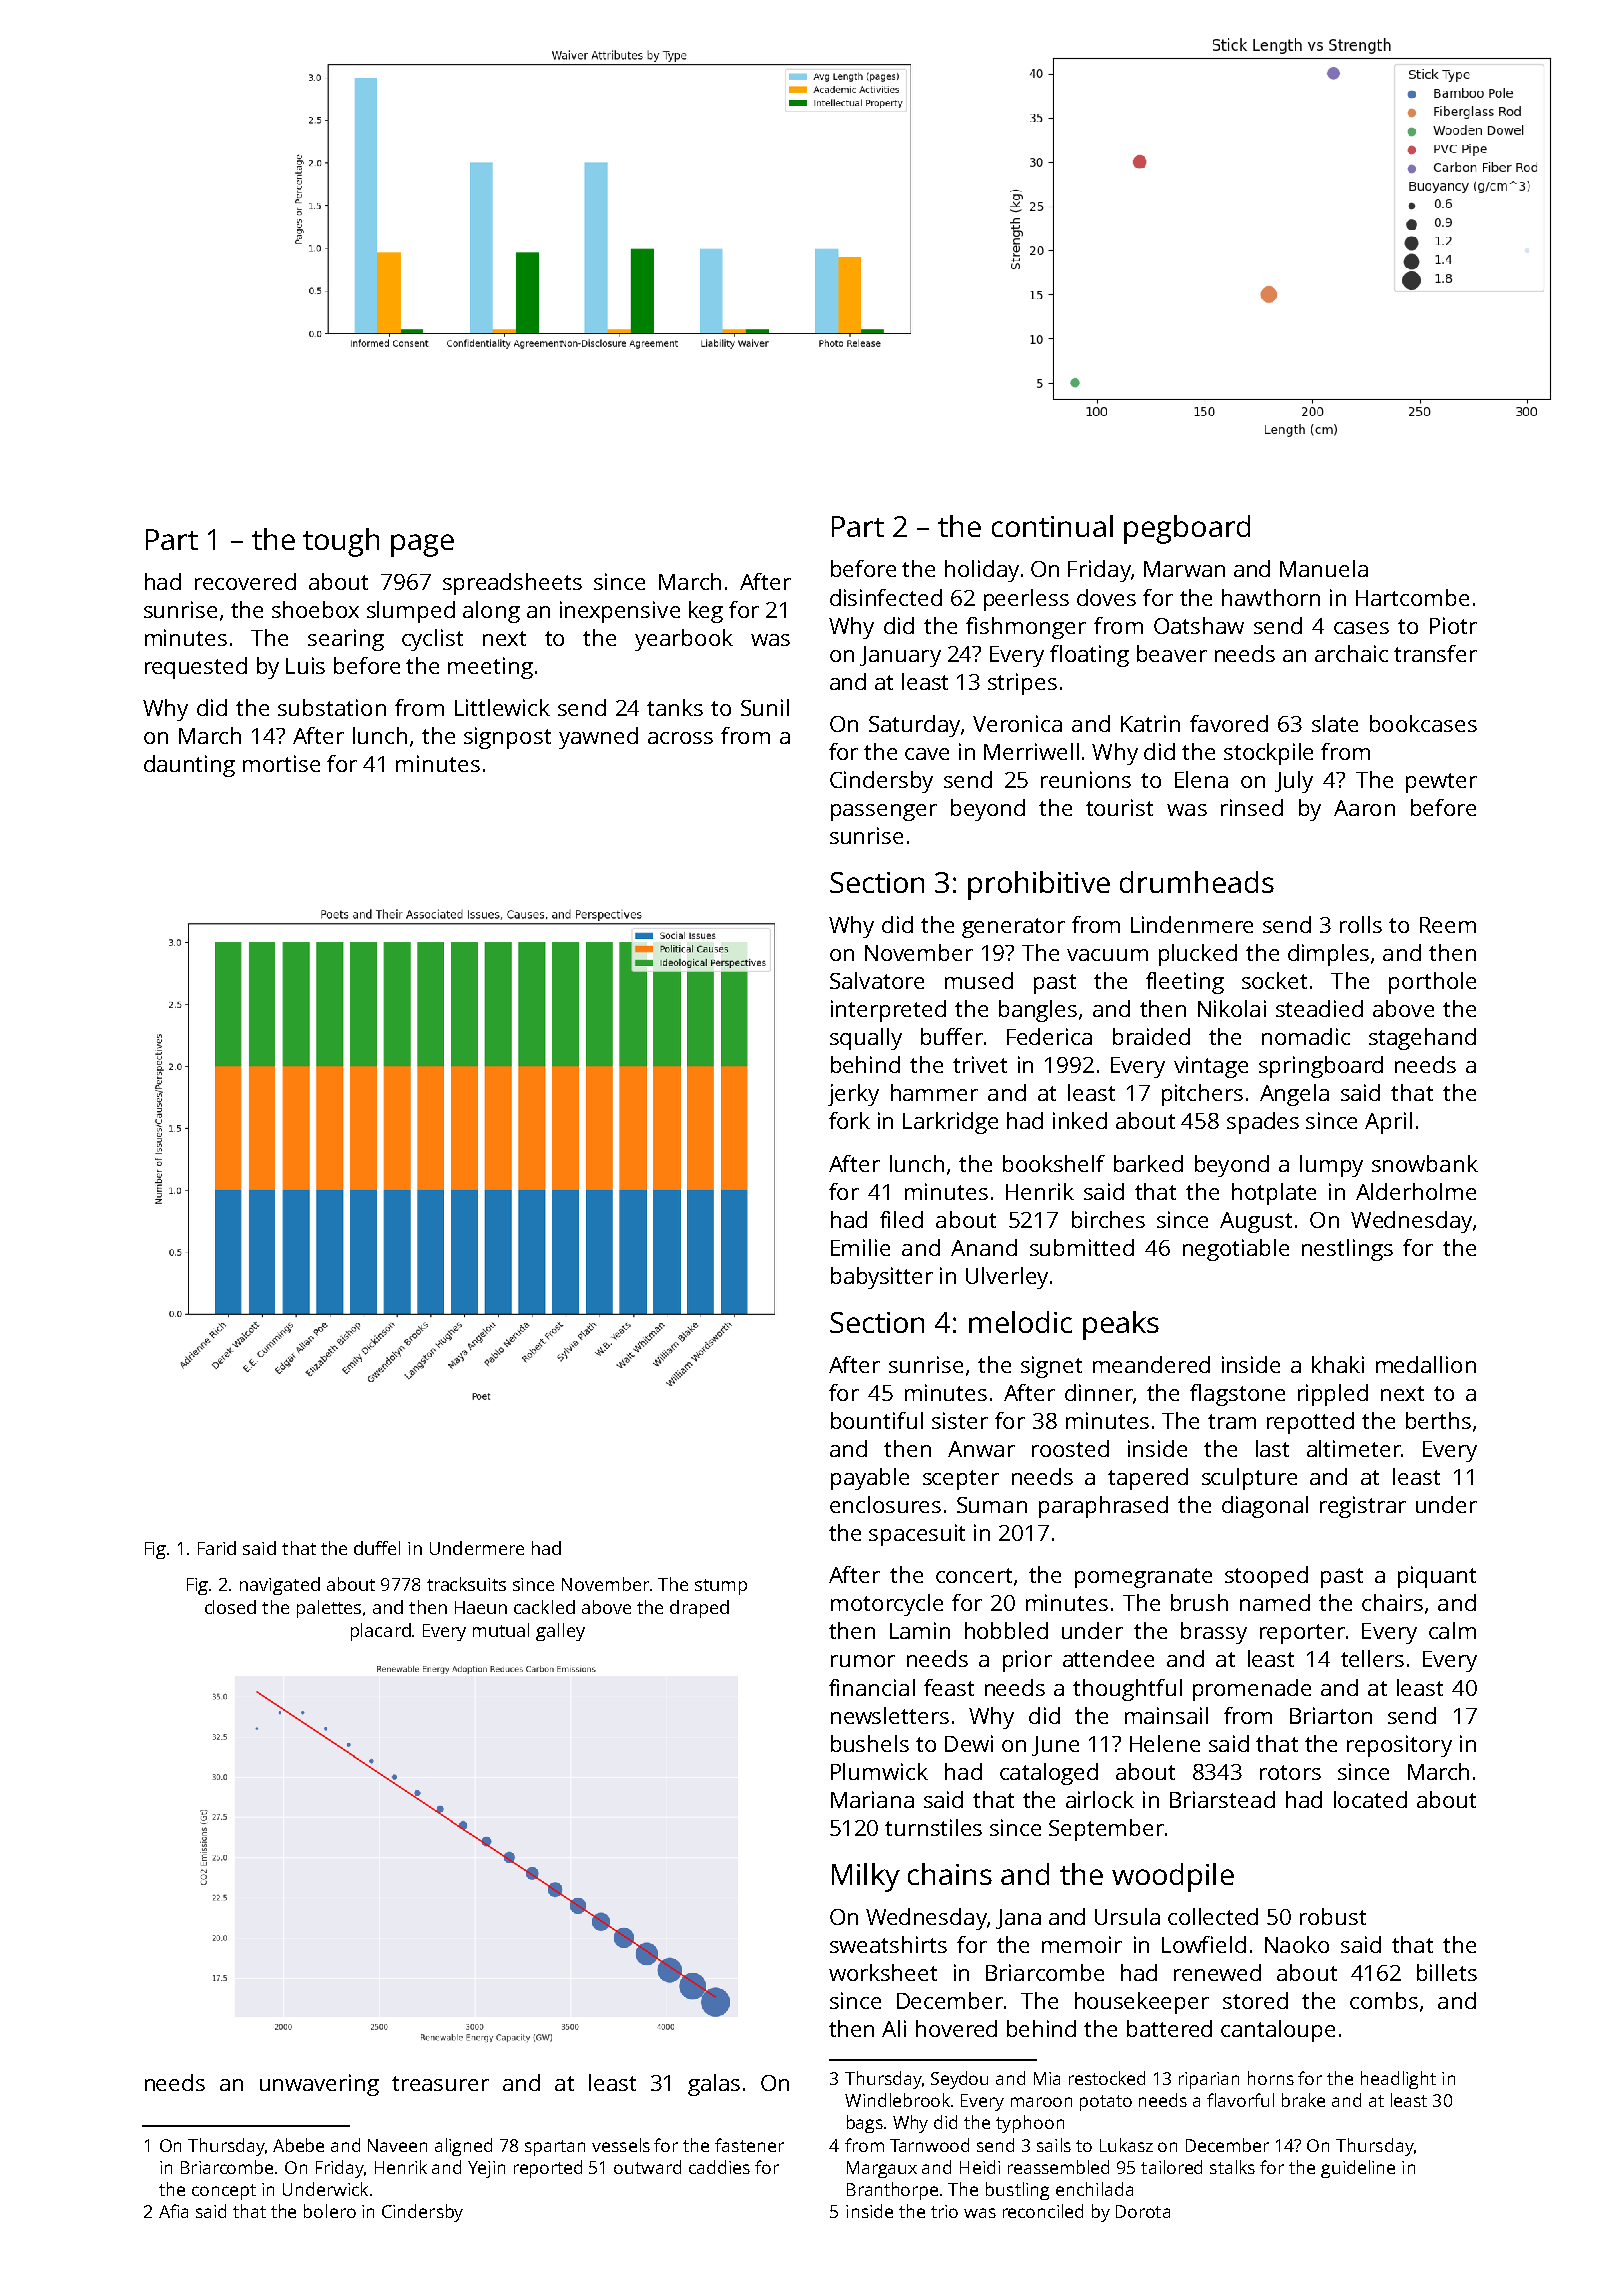 This page has height=2292, width=1620. What do you see at coordinates (1338, 1364) in the page?
I see `khaki` at bounding box center [1338, 1364].
